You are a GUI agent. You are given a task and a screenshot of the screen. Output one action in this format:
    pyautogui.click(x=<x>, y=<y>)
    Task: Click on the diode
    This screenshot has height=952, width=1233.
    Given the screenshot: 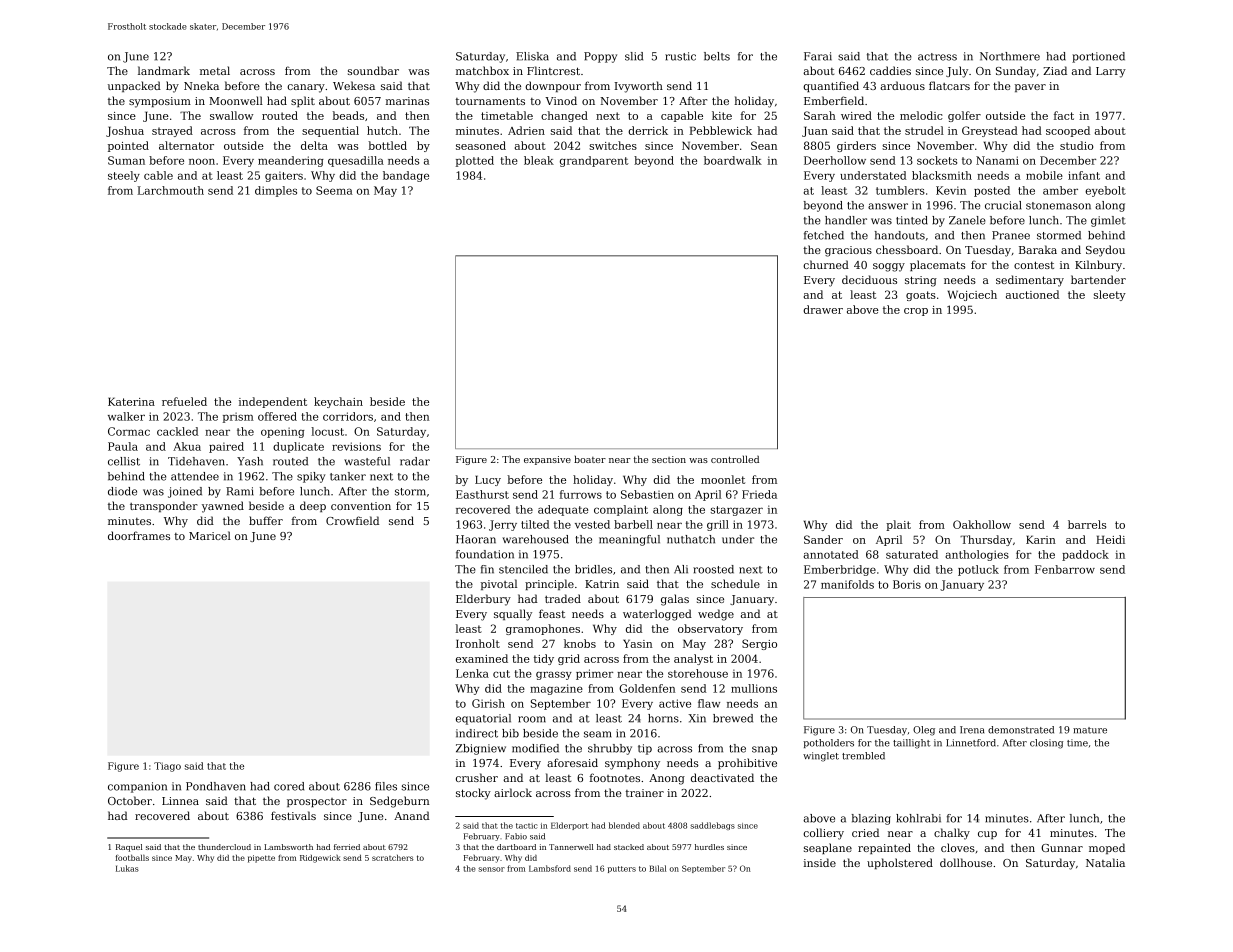 What is the action you would take?
    pyautogui.click(x=122, y=491)
